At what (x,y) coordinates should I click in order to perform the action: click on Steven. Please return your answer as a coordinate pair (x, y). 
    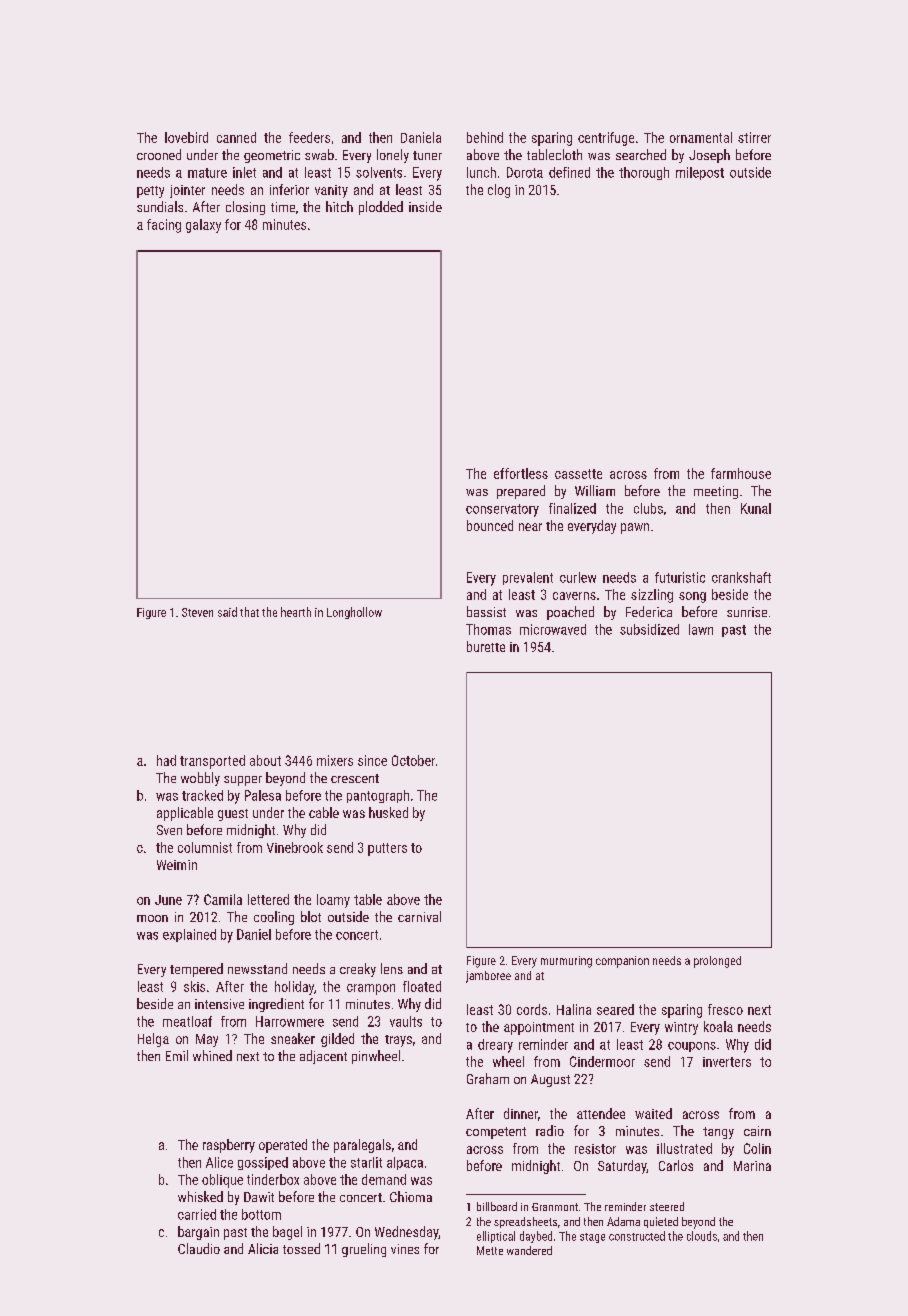
    Looking at the image, I should click on (197, 612).
